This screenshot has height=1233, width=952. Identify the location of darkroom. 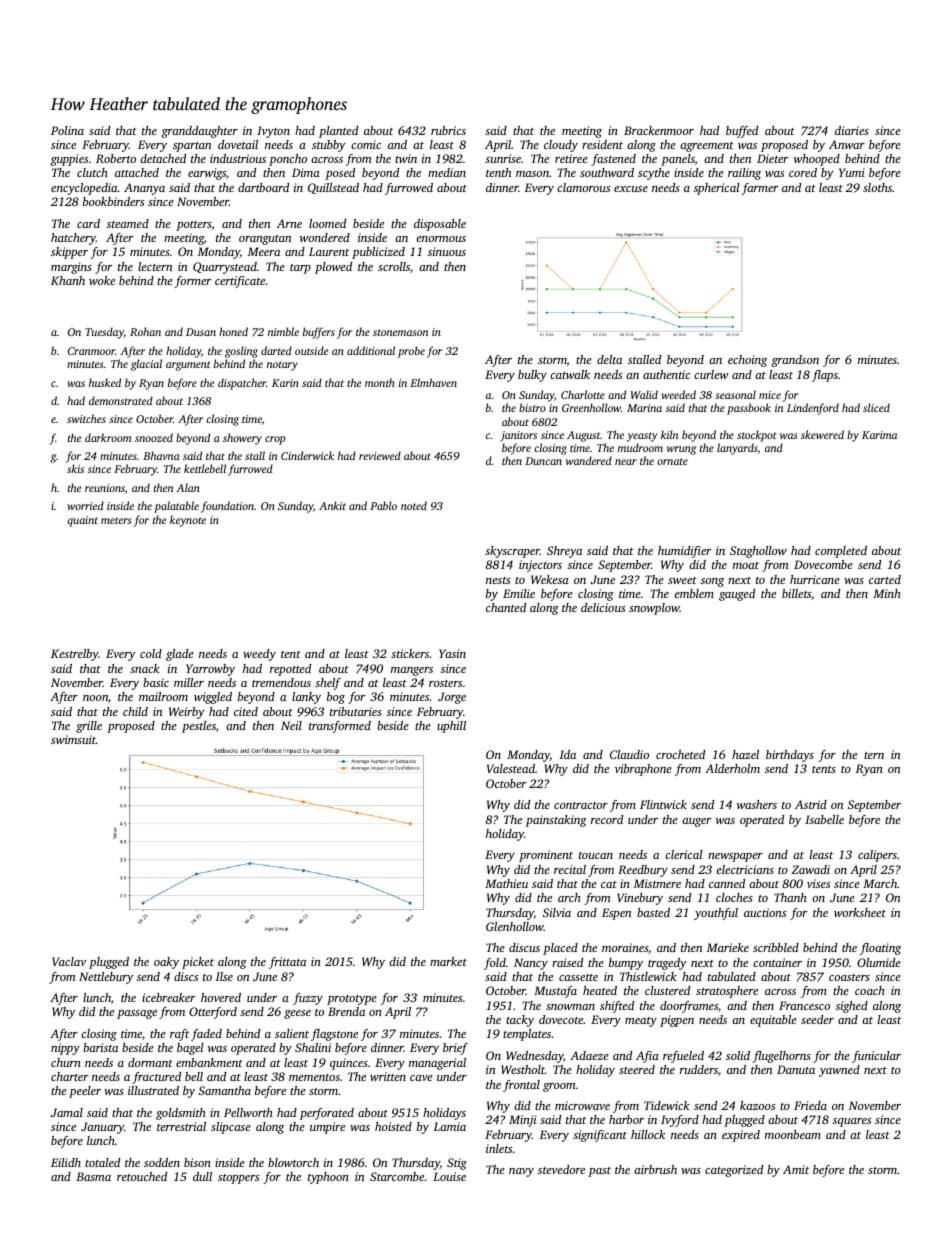
(108, 437).
